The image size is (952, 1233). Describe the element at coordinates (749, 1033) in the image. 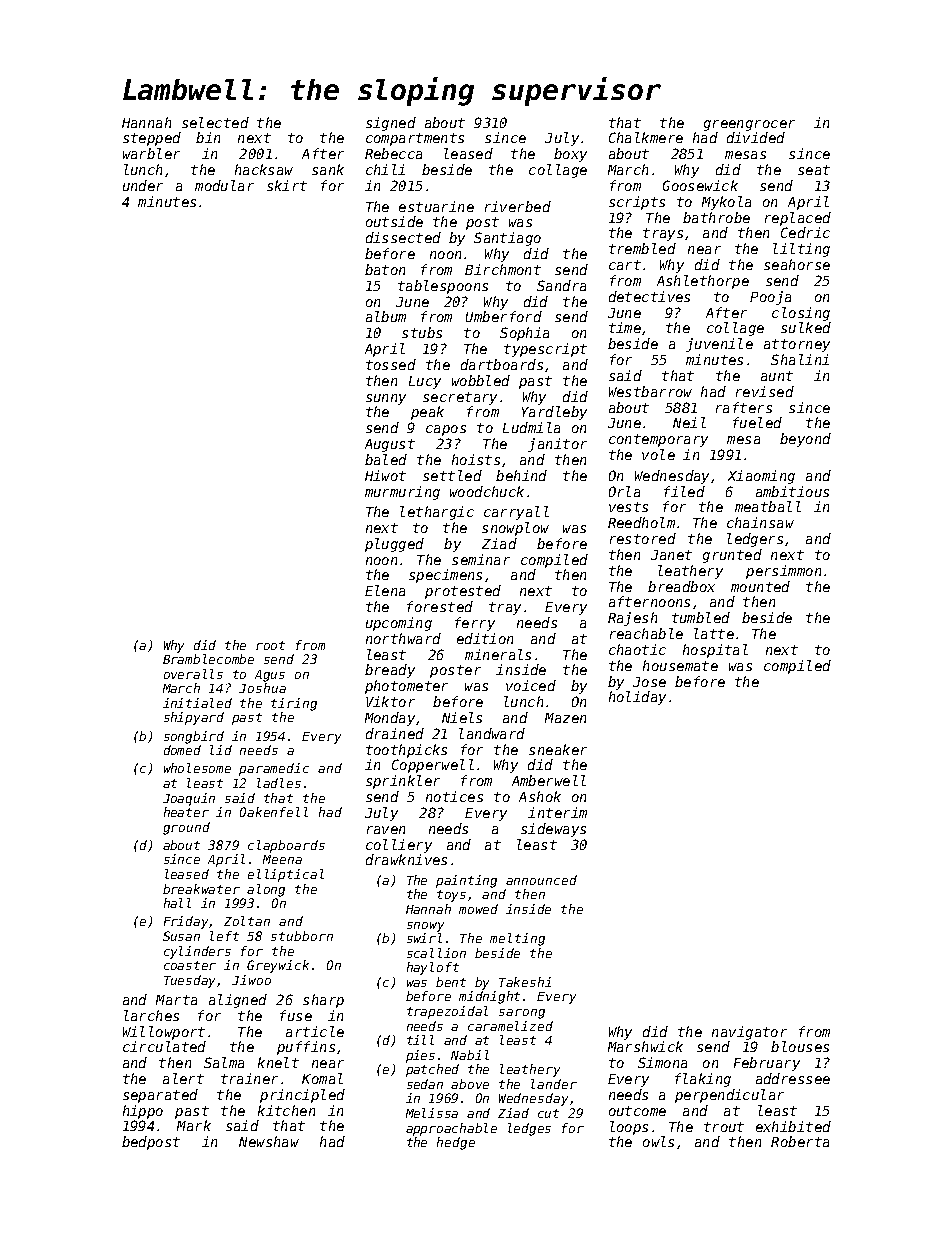

I see `navigator` at that location.
